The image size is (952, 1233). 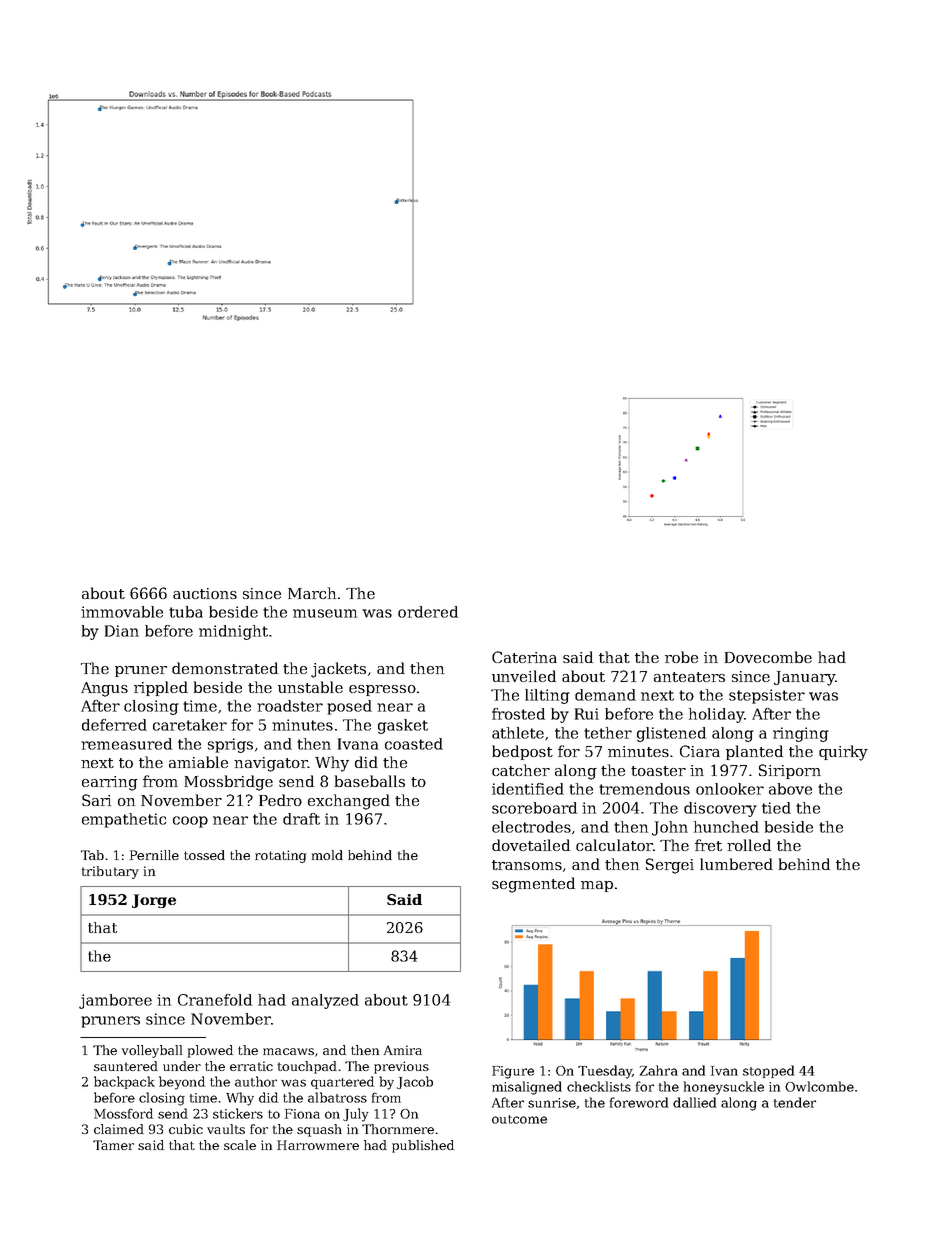 I want to click on rolled, so click(x=749, y=845).
